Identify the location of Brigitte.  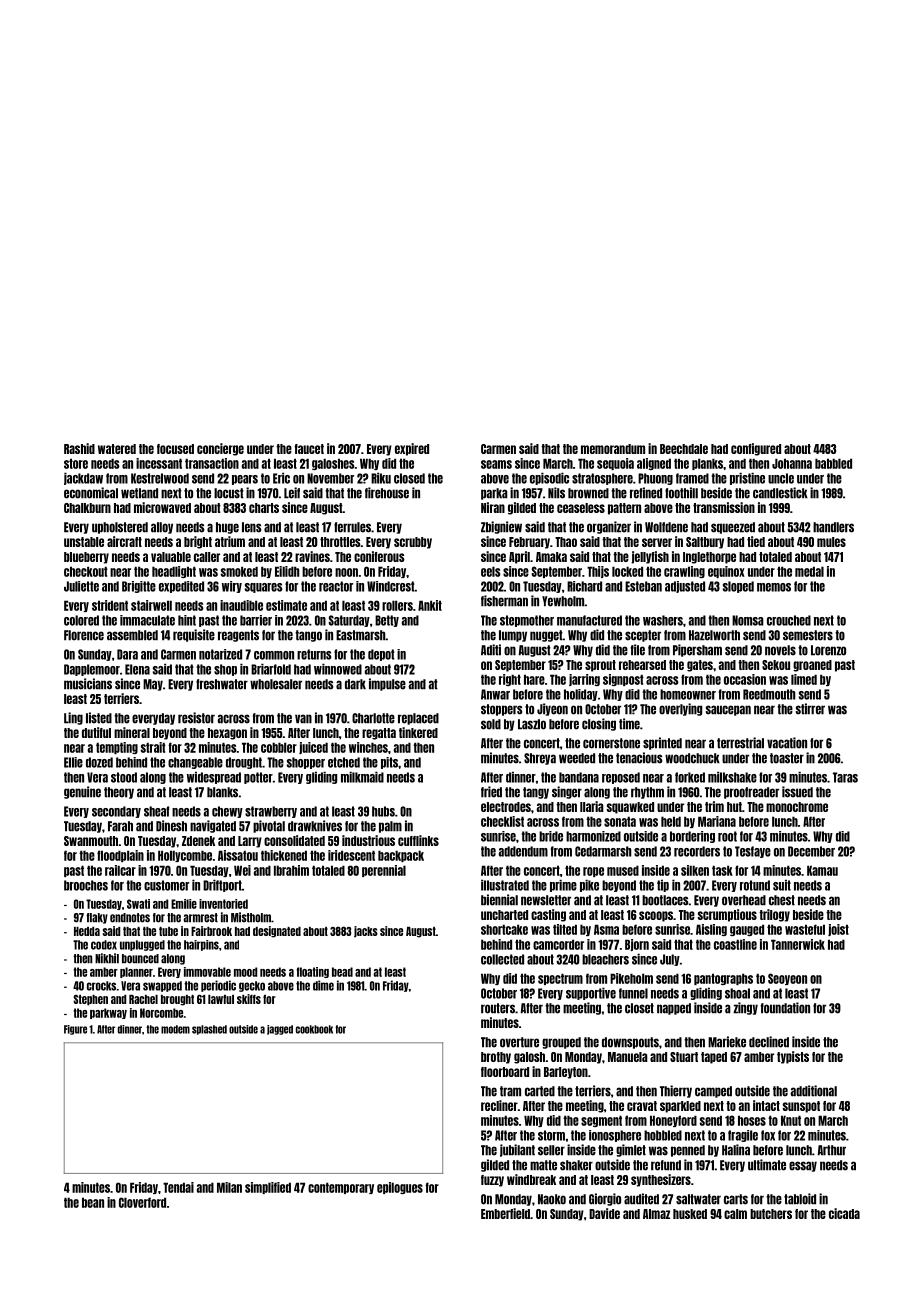
(139, 587).
